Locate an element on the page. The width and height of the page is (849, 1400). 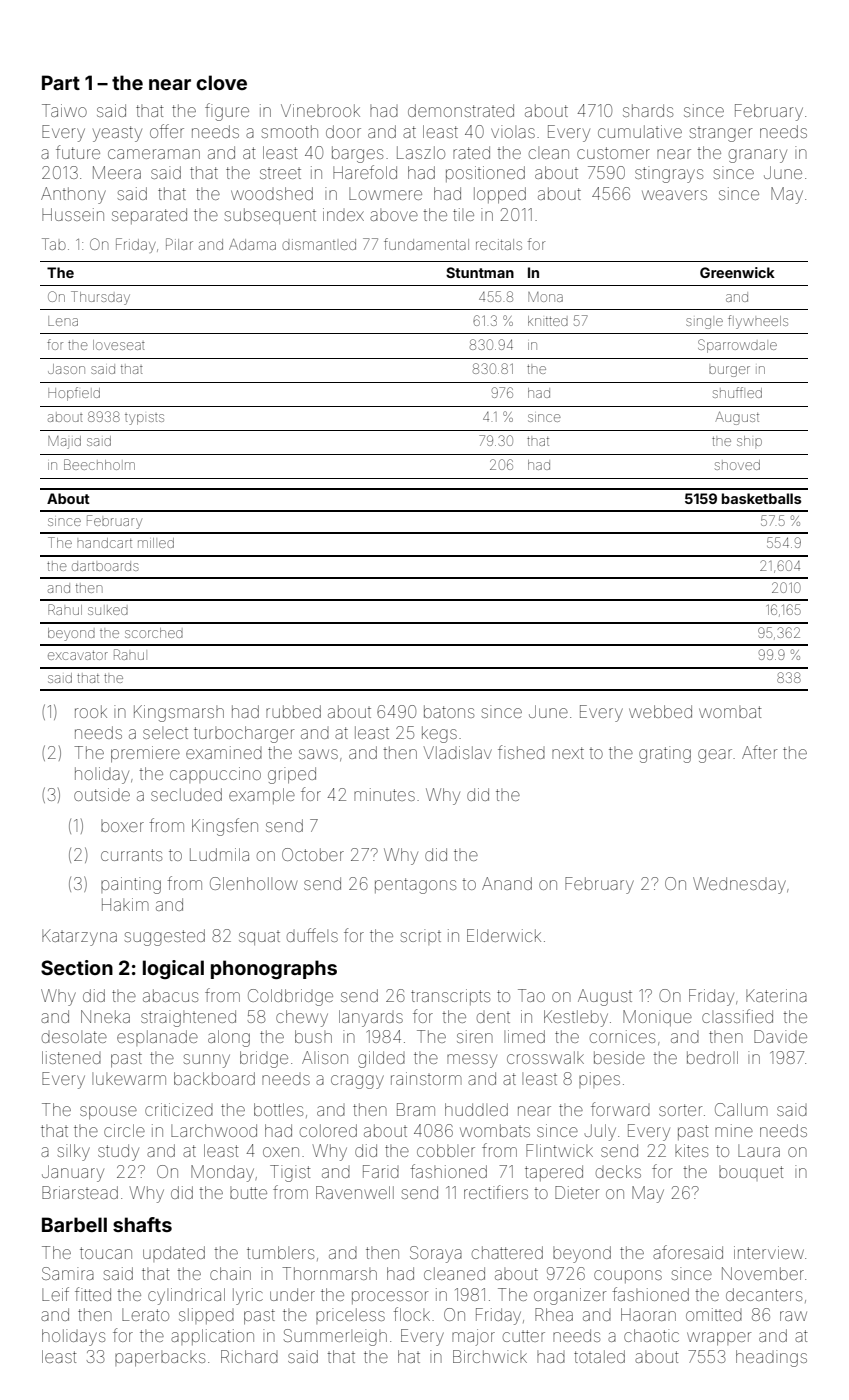
violas is located at coordinates (513, 131).
